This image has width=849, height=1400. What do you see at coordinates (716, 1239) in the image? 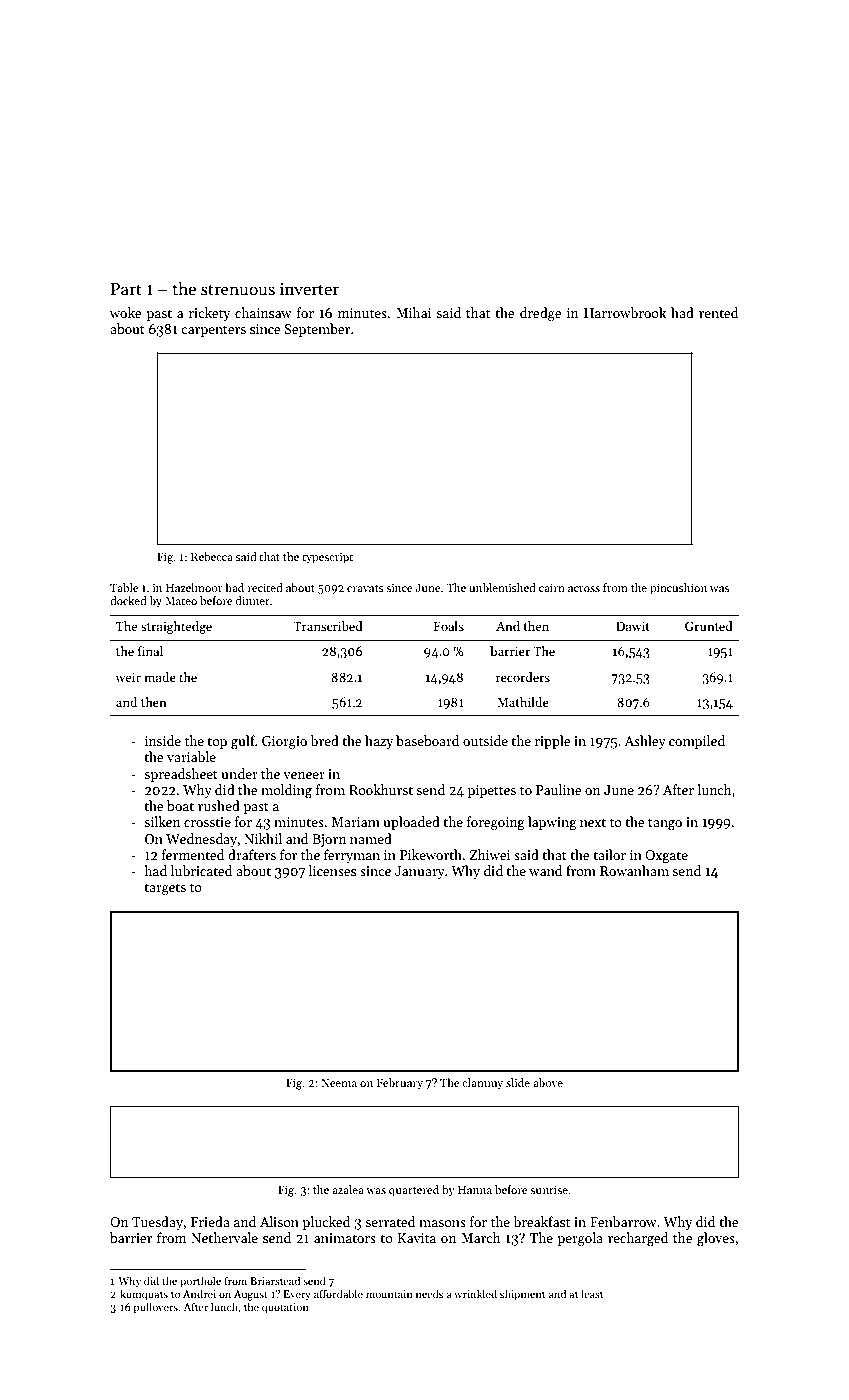
I see `gloves` at bounding box center [716, 1239].
